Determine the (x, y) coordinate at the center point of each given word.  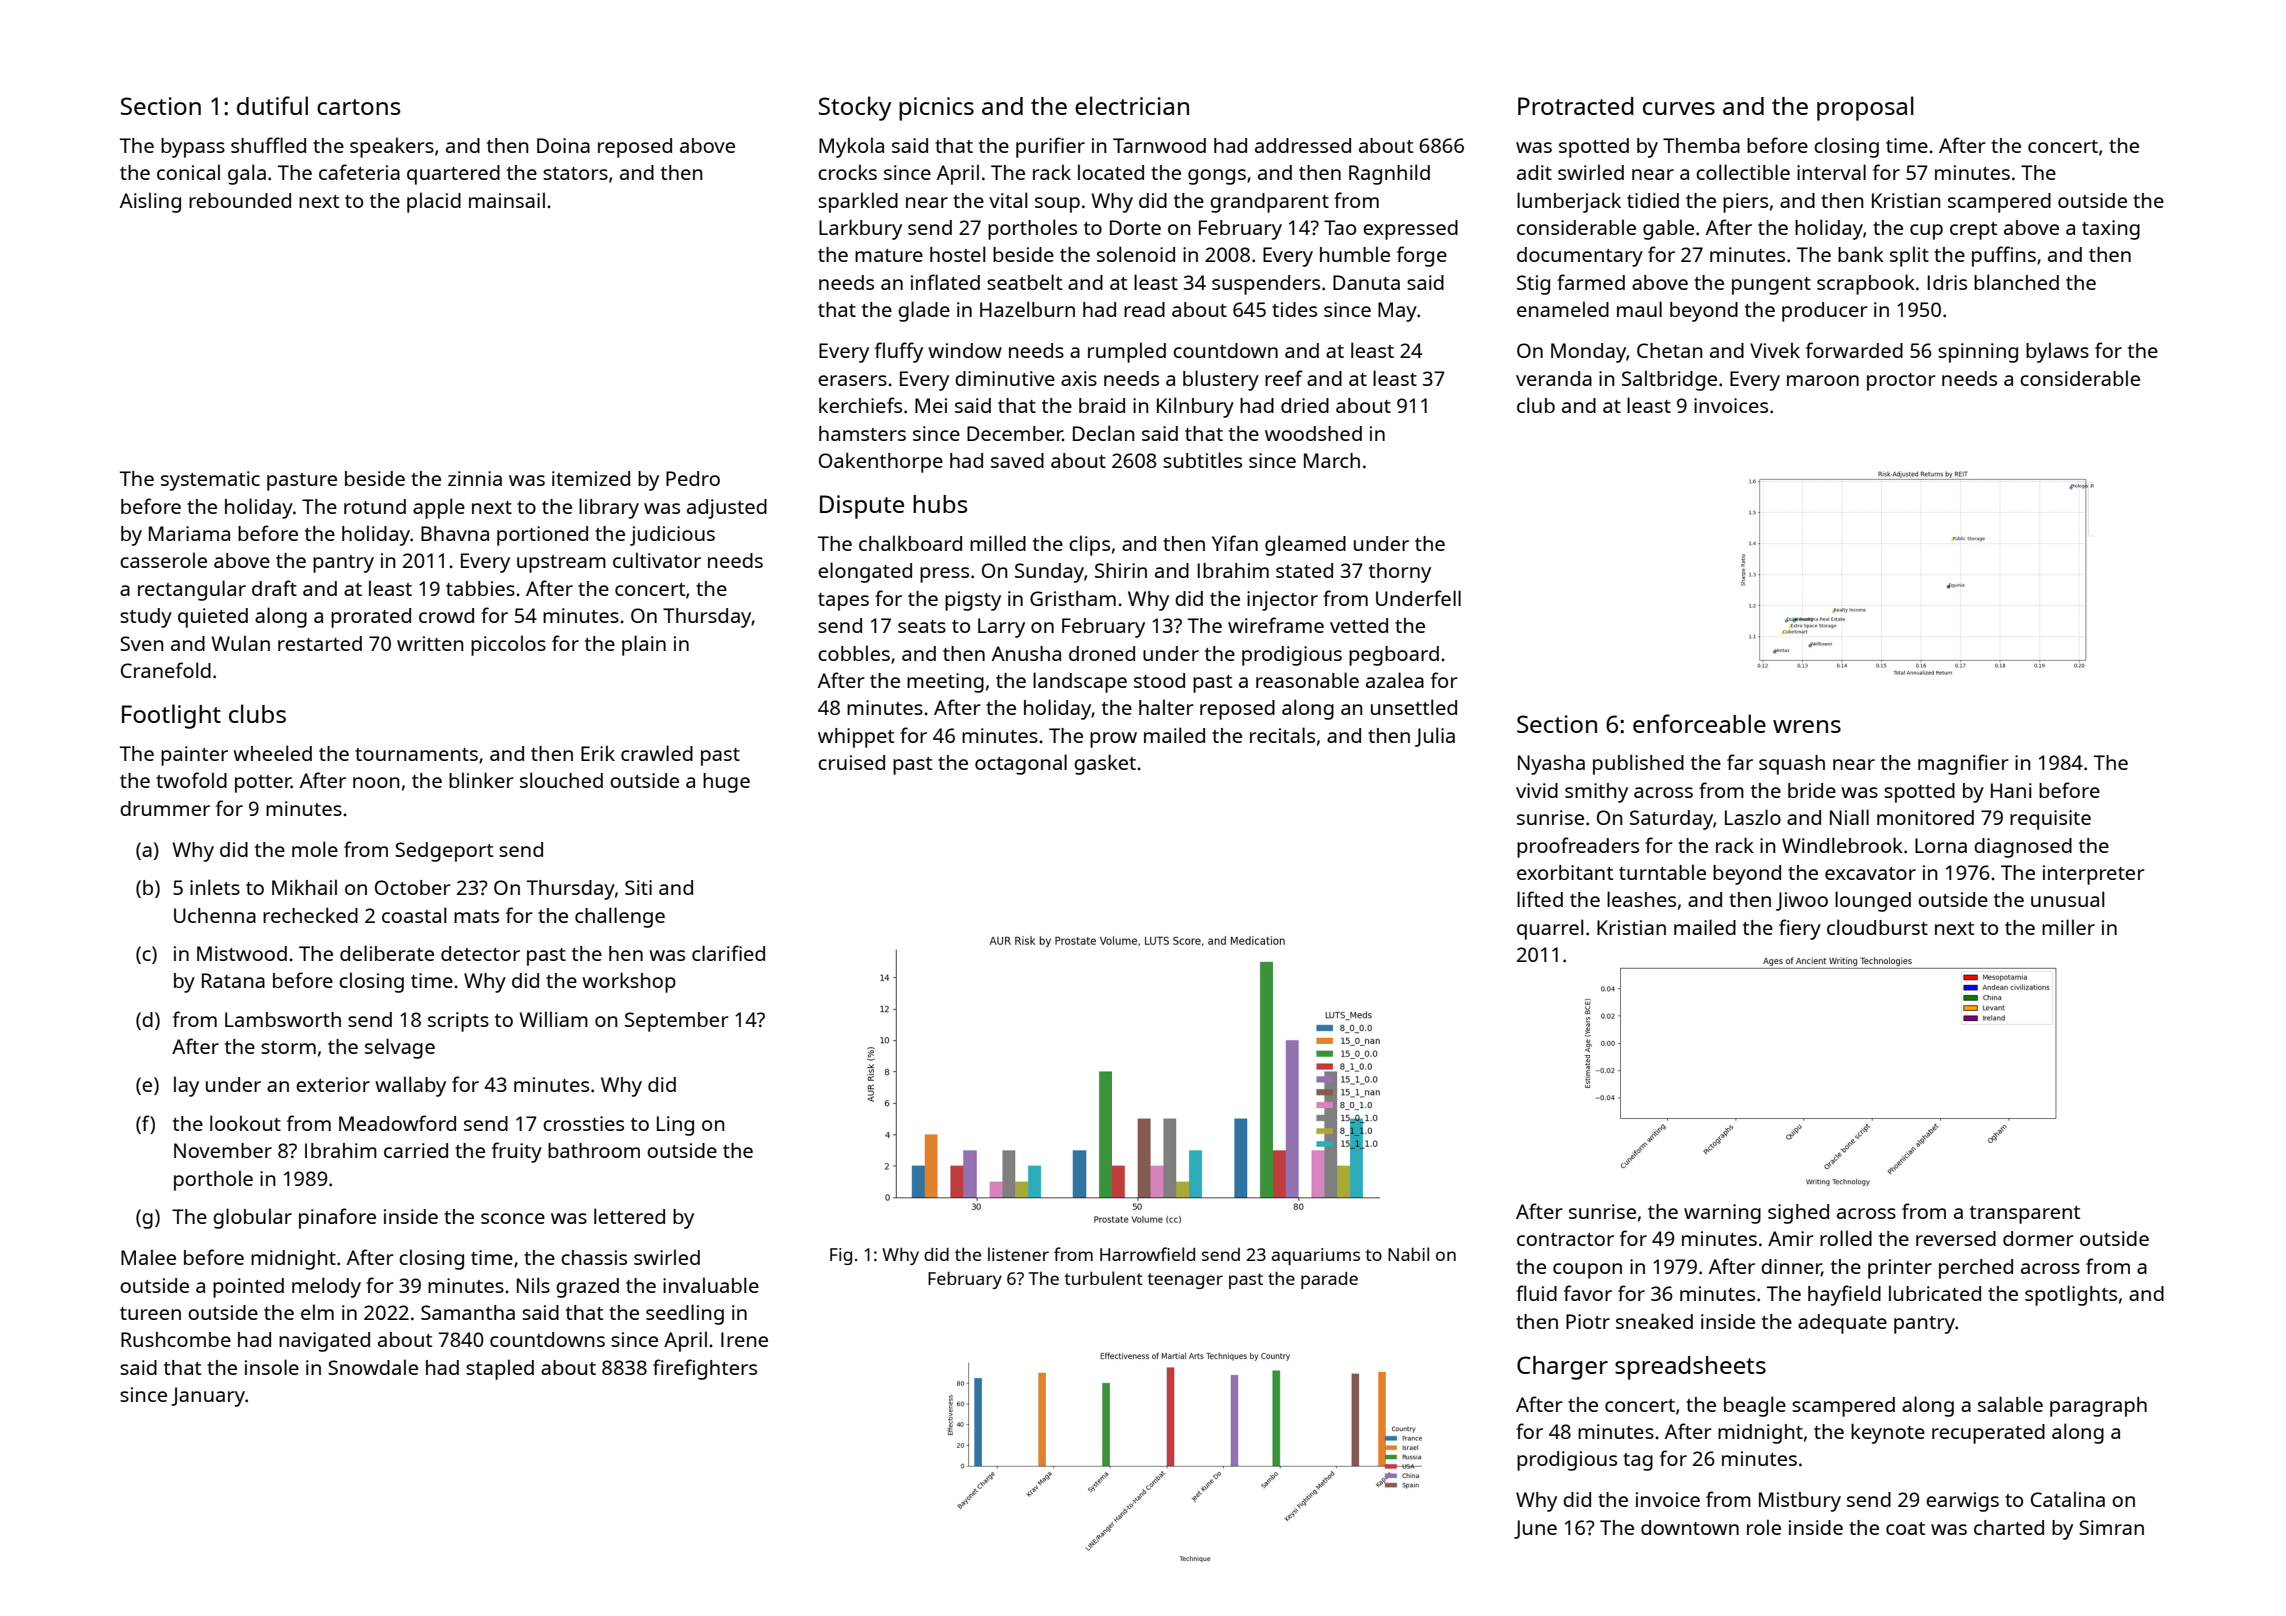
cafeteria (359, 172)
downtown (1690, 1527)
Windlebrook (1842, 845)
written (430, 643)
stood (1159, 680)
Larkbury (860, 229)
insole (272, 1367)
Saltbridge (1669, 380)
